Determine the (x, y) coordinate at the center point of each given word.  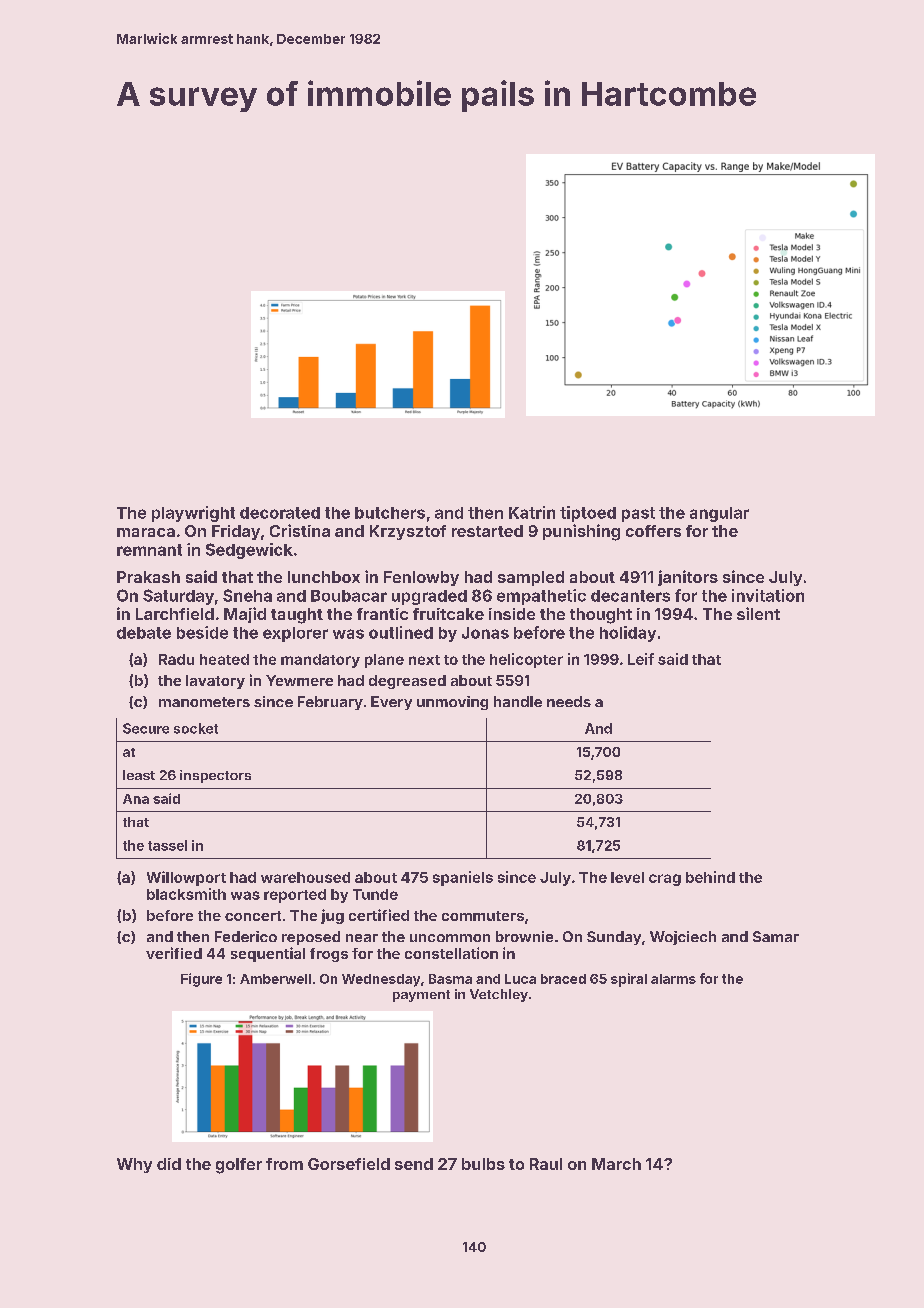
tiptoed (588, 514)
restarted (487, 531)
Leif (641, 659)
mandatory (320, 661)
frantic (382, 614)
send (414, 1164)
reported (295, 896)
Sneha (247, 595)
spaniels (463, 878)
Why (134, 1165)
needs (569, 701)
